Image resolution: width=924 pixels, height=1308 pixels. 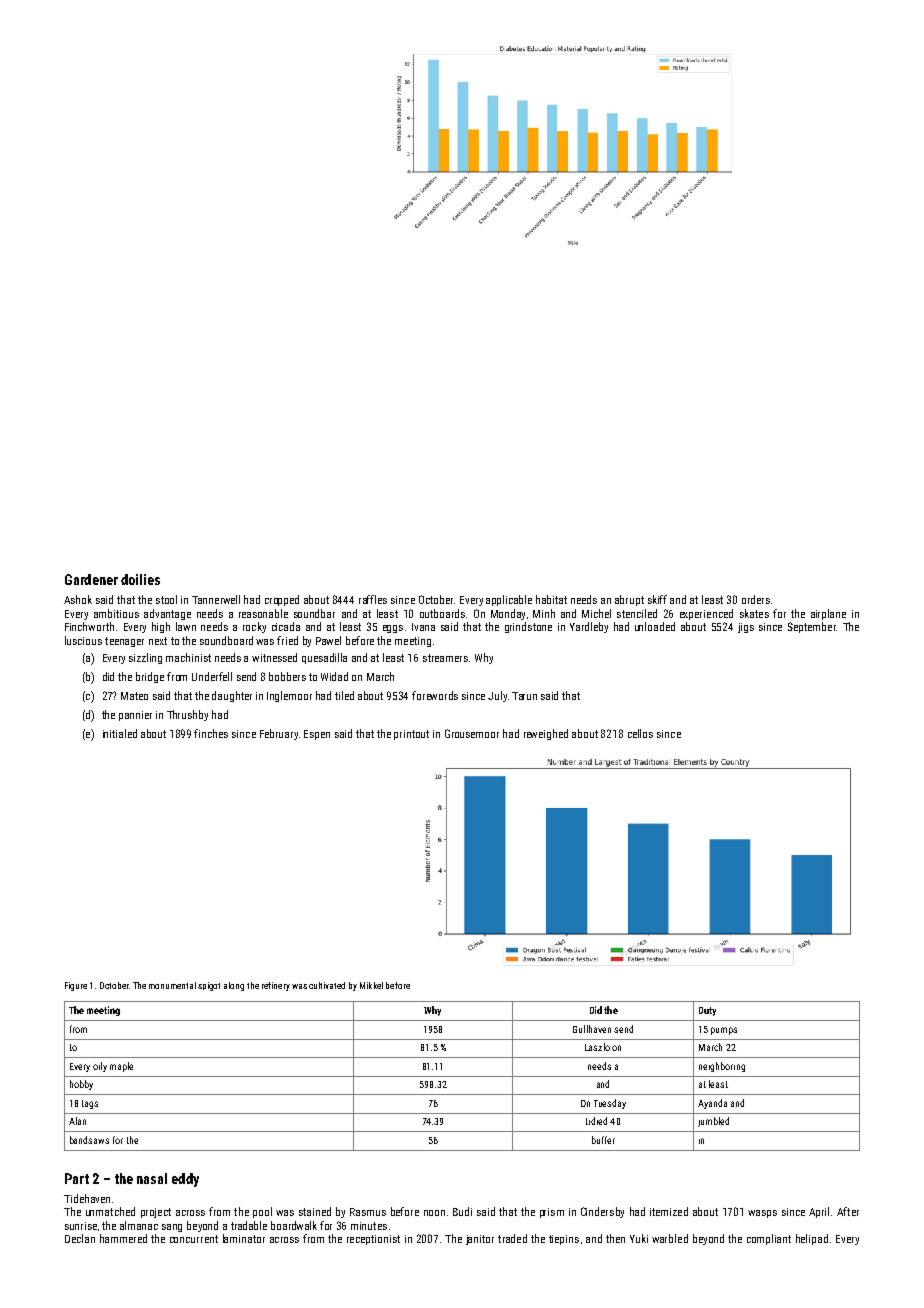 I want to click on orders, so click(x=756, y=599).
